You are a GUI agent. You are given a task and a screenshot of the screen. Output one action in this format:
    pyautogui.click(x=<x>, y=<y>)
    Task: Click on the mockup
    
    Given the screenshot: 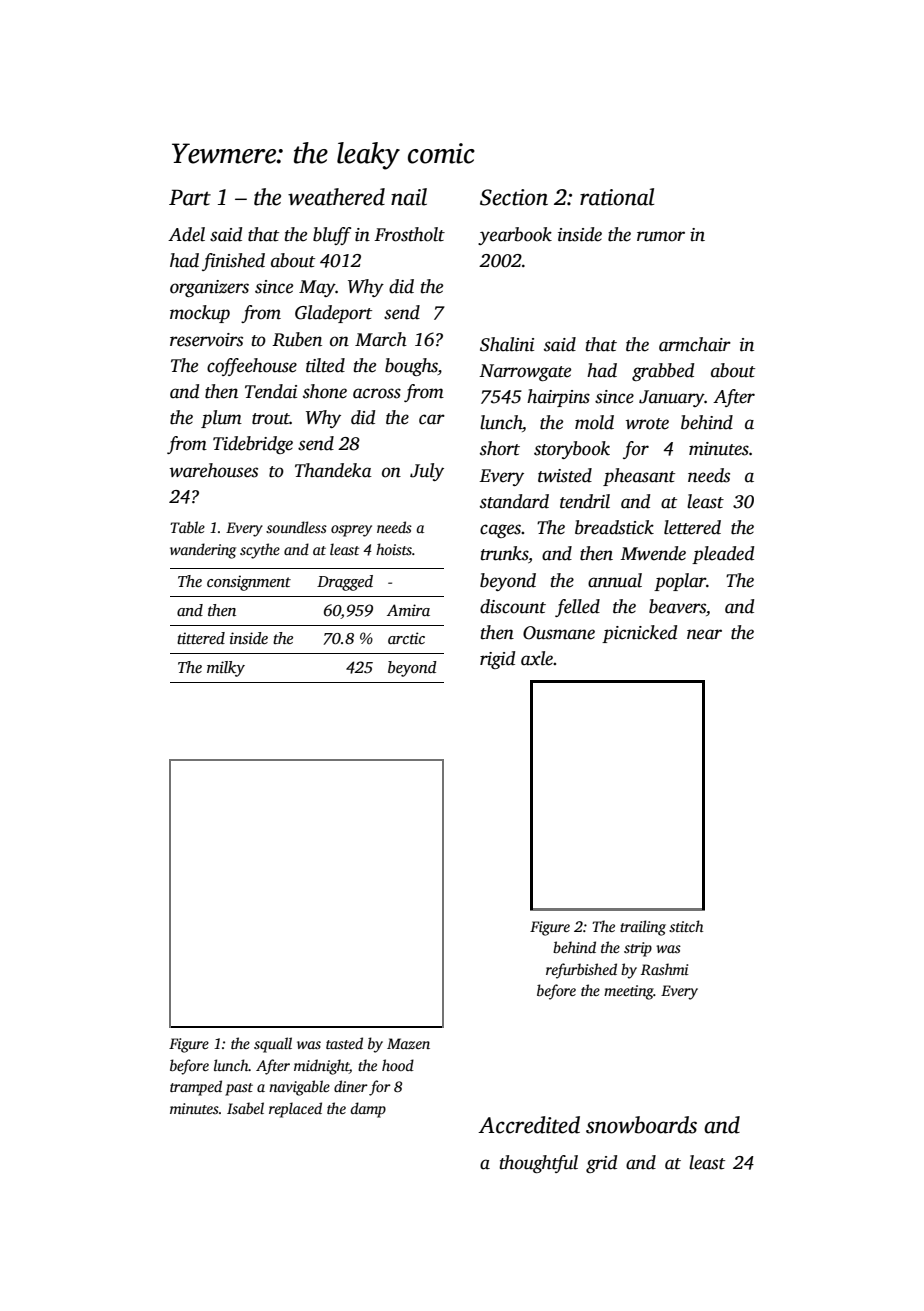 What is the action you would take?
    pyautogui.click(x=200, y=314)
